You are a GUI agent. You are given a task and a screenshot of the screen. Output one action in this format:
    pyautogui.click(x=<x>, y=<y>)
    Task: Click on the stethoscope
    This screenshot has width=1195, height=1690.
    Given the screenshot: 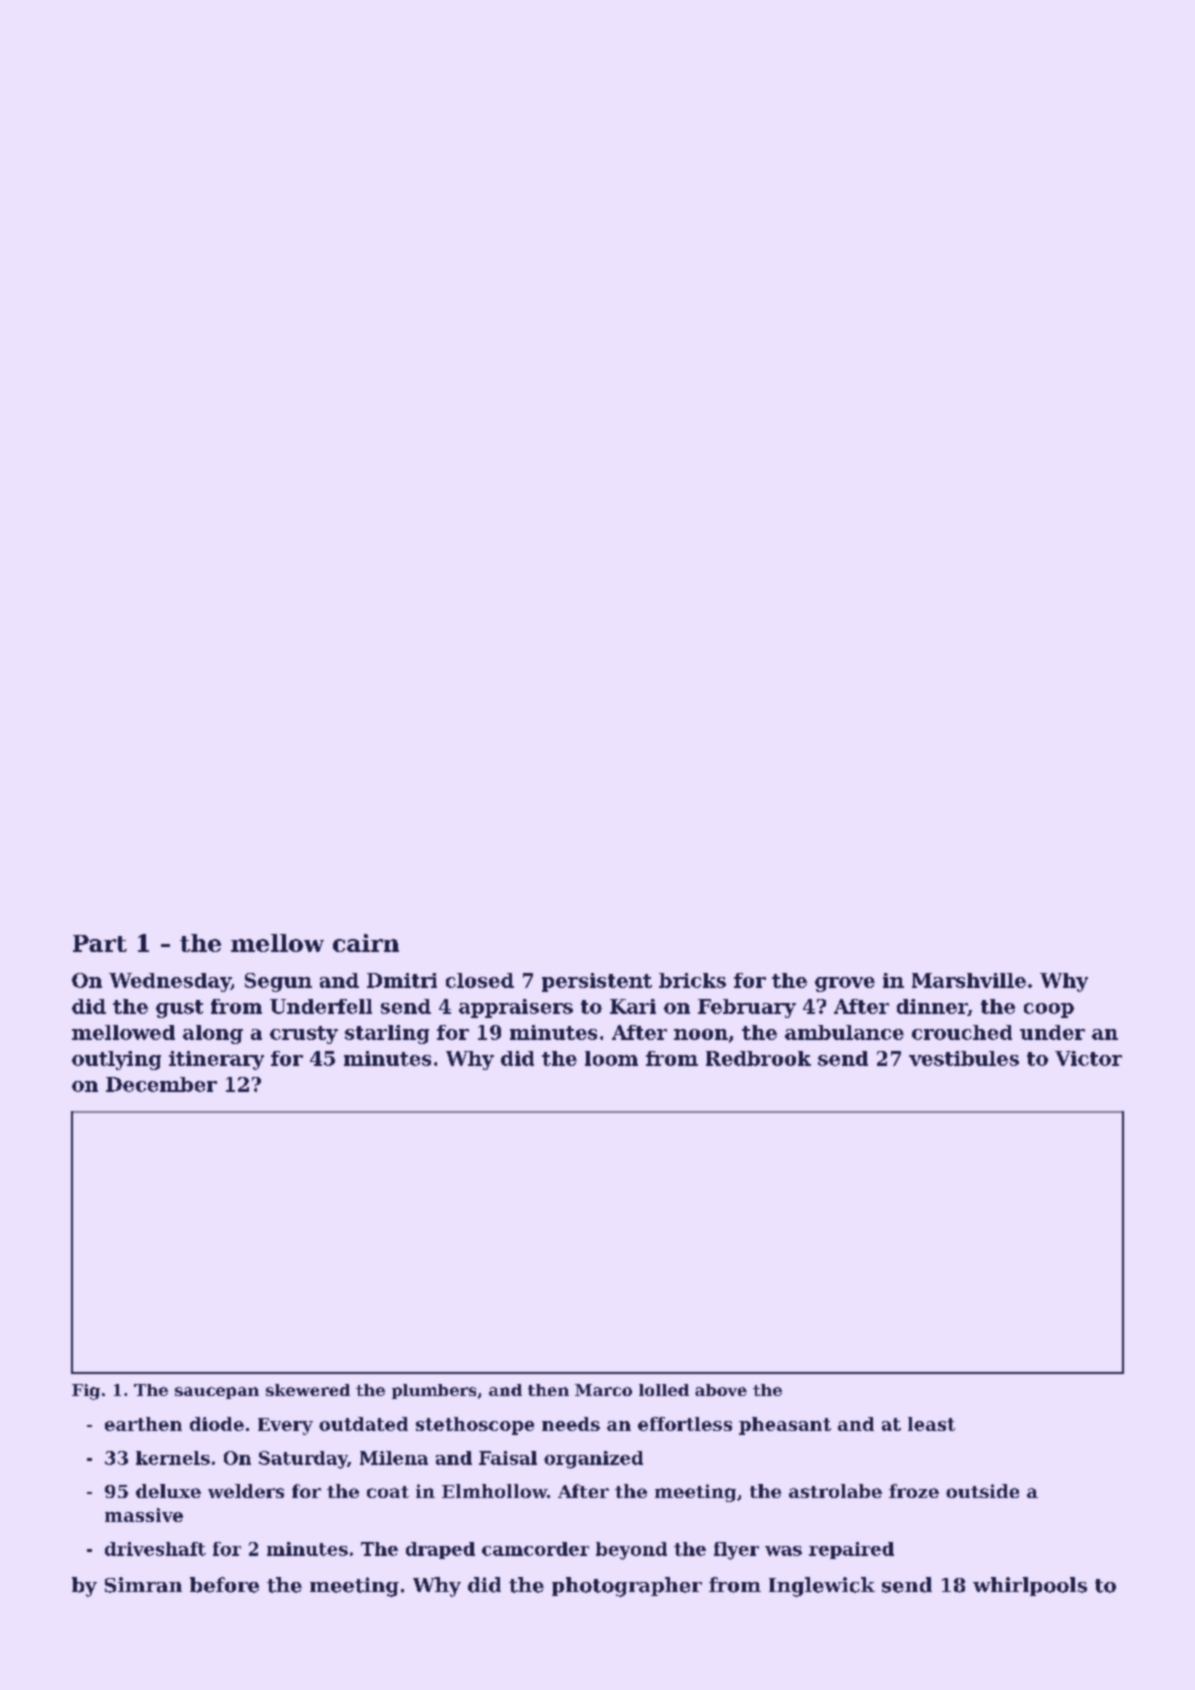 What is the action you would take?
    pyautogui.click(x=475, y=1426)
